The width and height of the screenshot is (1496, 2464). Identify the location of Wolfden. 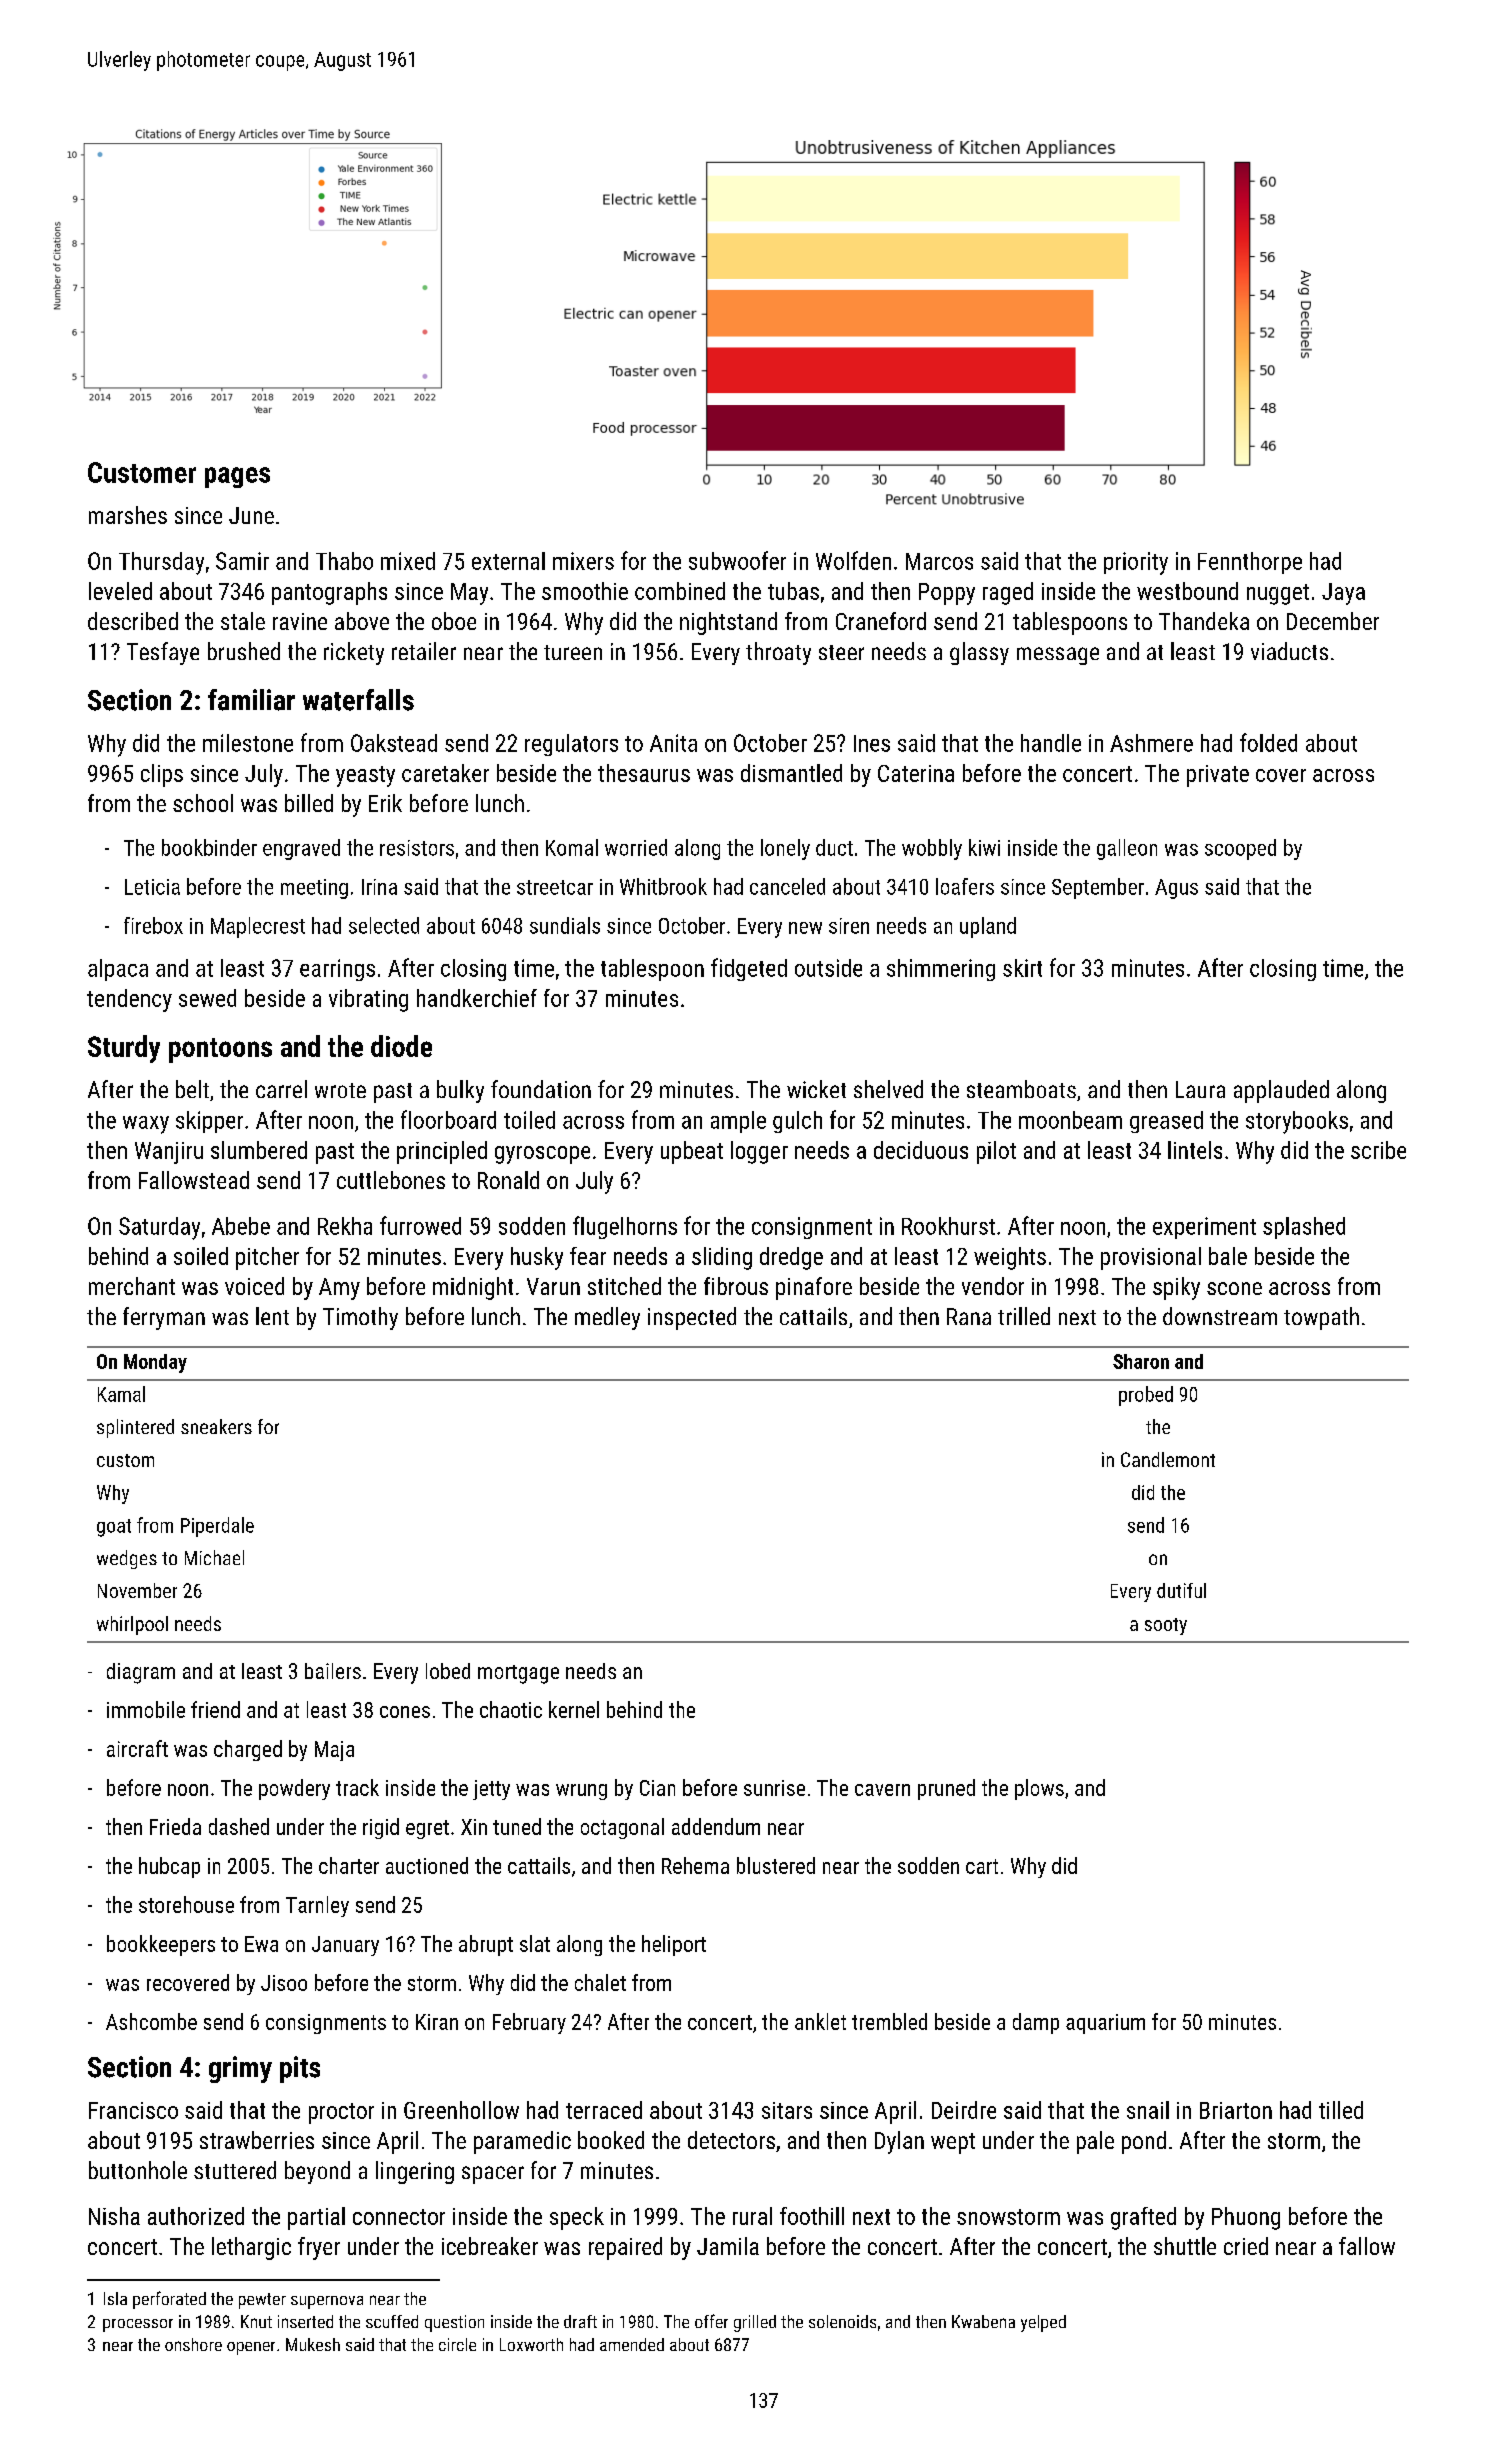
(853, 560).
